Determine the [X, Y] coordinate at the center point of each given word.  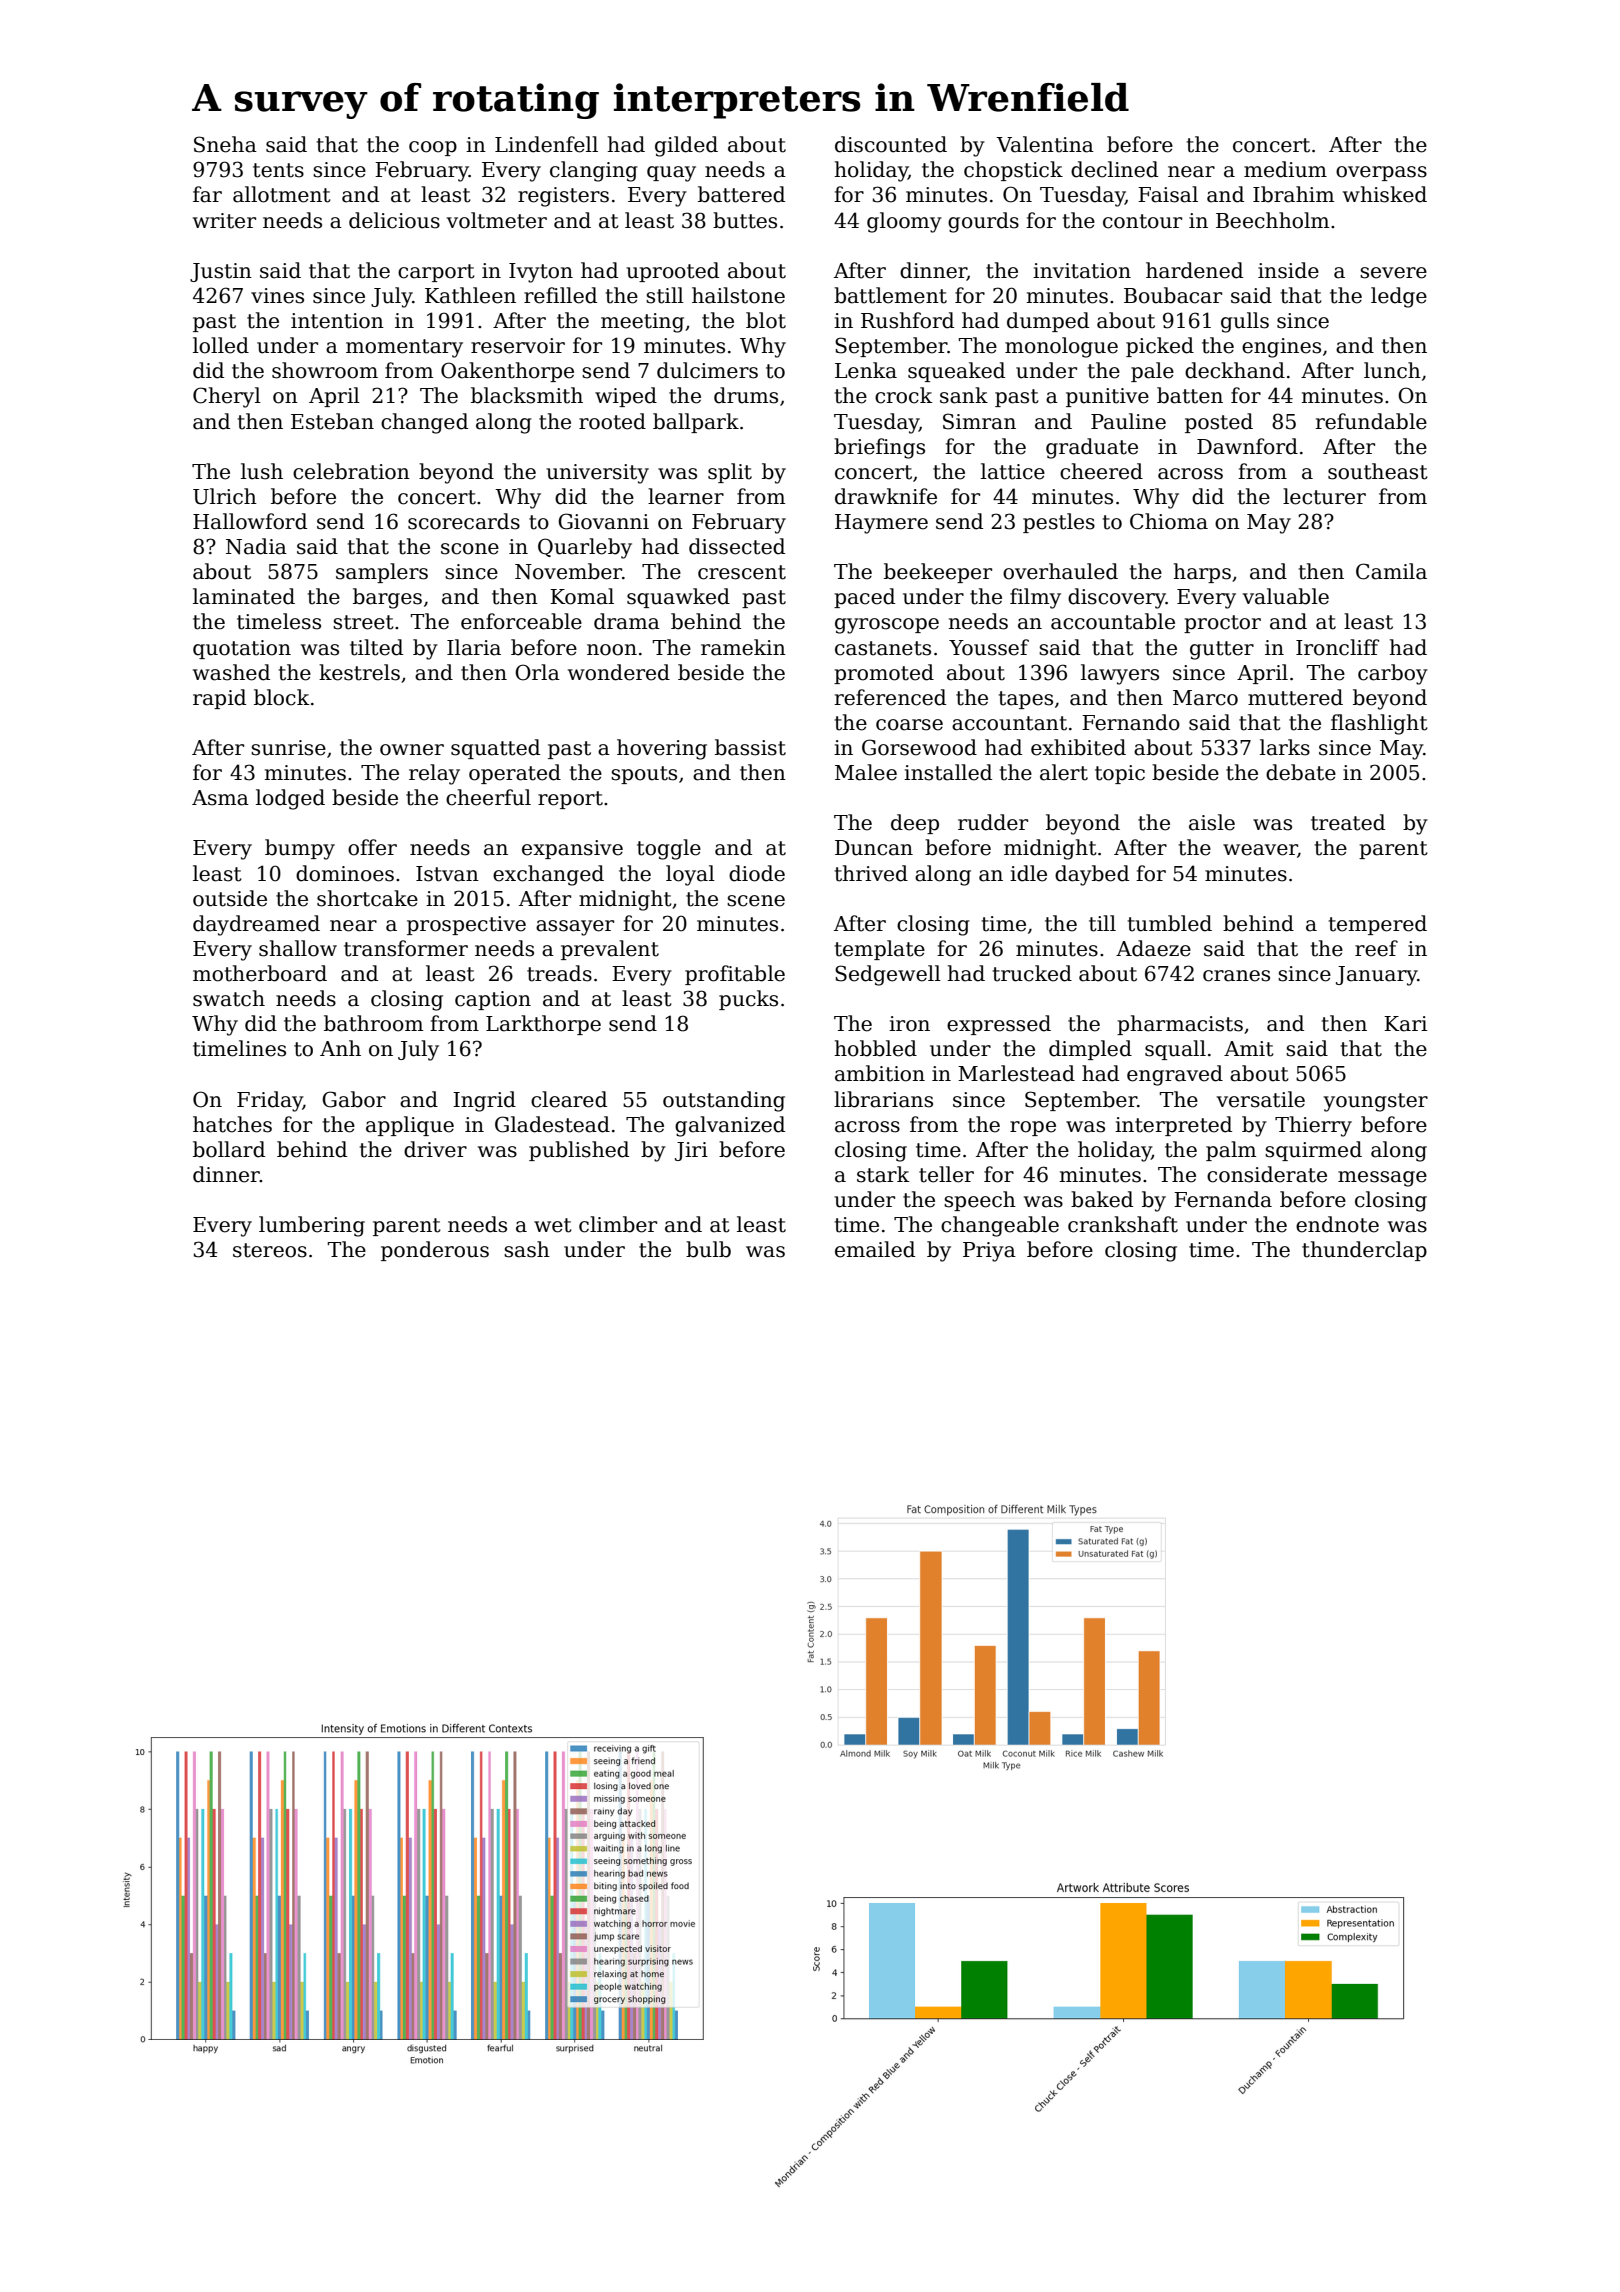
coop [433, 148]
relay [434, 774]
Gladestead [552, 1124]
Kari [1405, 1024]
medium [1285, 169]
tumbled [1170, 923]
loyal [690, 875]
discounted [891, 144]
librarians [883, 1099]
